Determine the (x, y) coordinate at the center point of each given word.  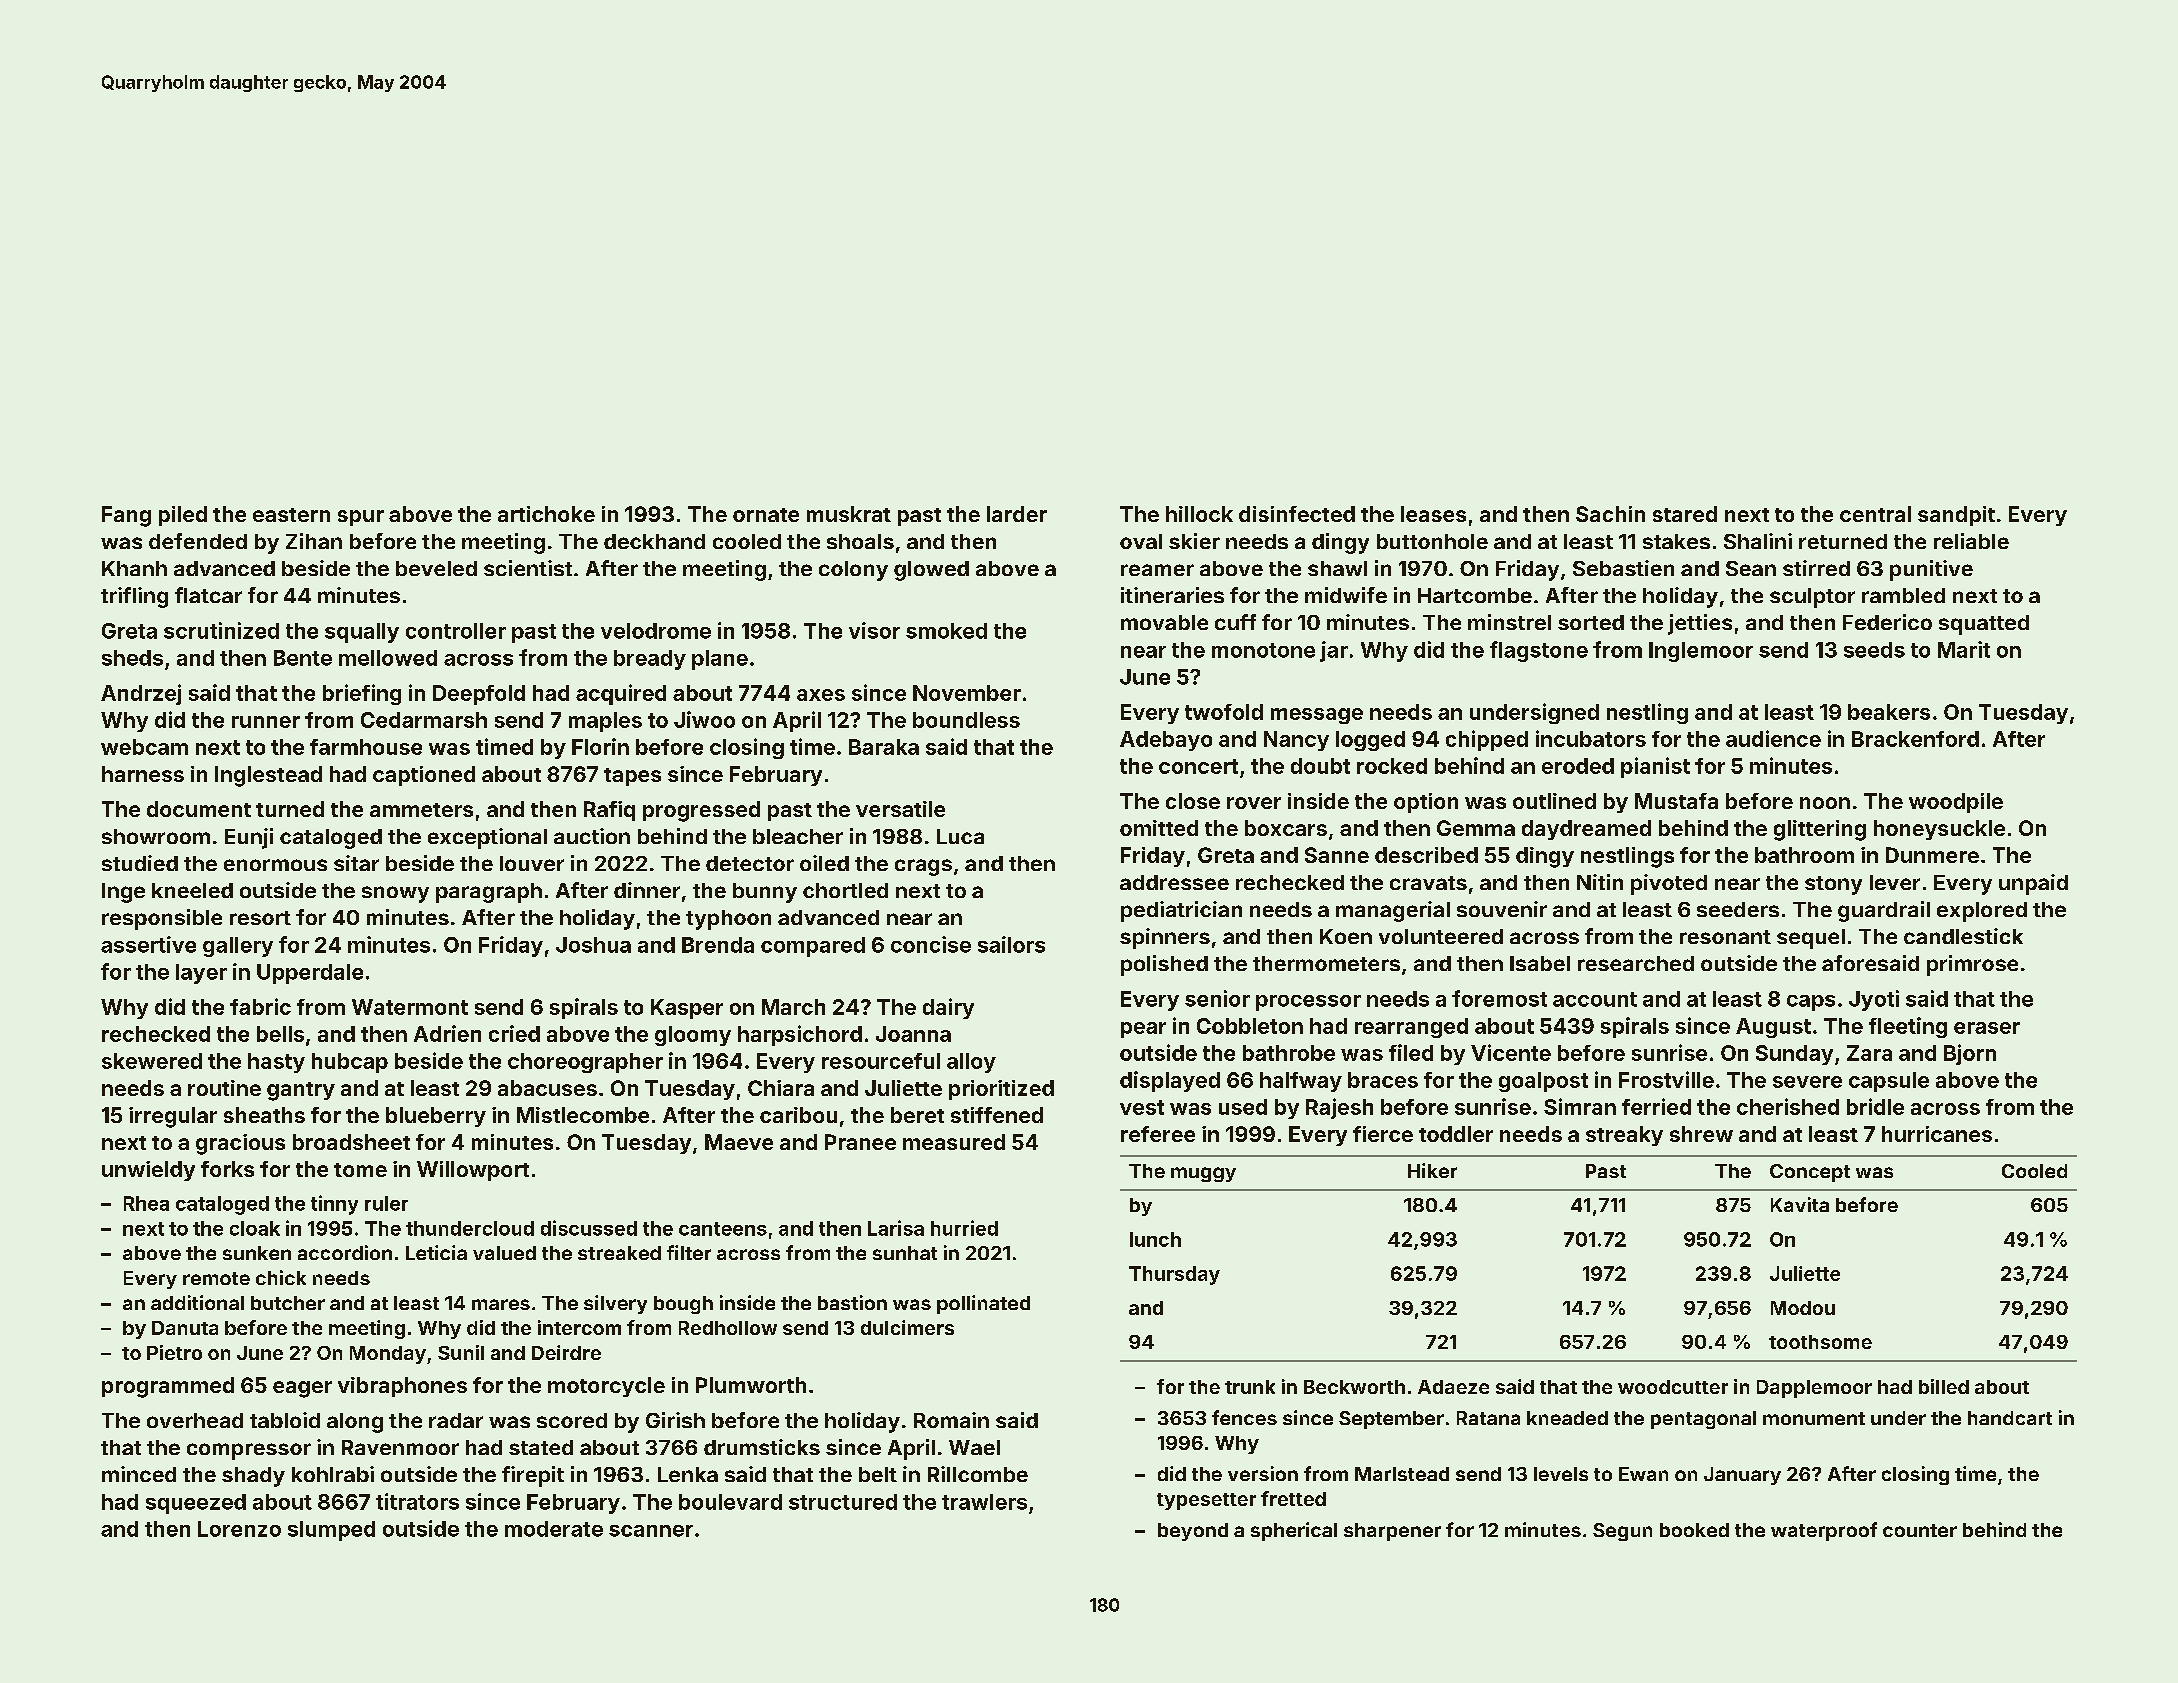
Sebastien (1623, 568)
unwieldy (148, 1171)
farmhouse (366, 747)
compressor (249, 1451)
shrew (1701, 1134)
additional (197, 1302)
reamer (1157, 570)
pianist (1655, 767)
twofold (1224, 712)
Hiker (1432, 1170)
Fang (126, 516)
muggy (1203, 1174)
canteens (723, 1229)
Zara (1869, 1053)
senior (1217, 998)
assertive (148, 944)
